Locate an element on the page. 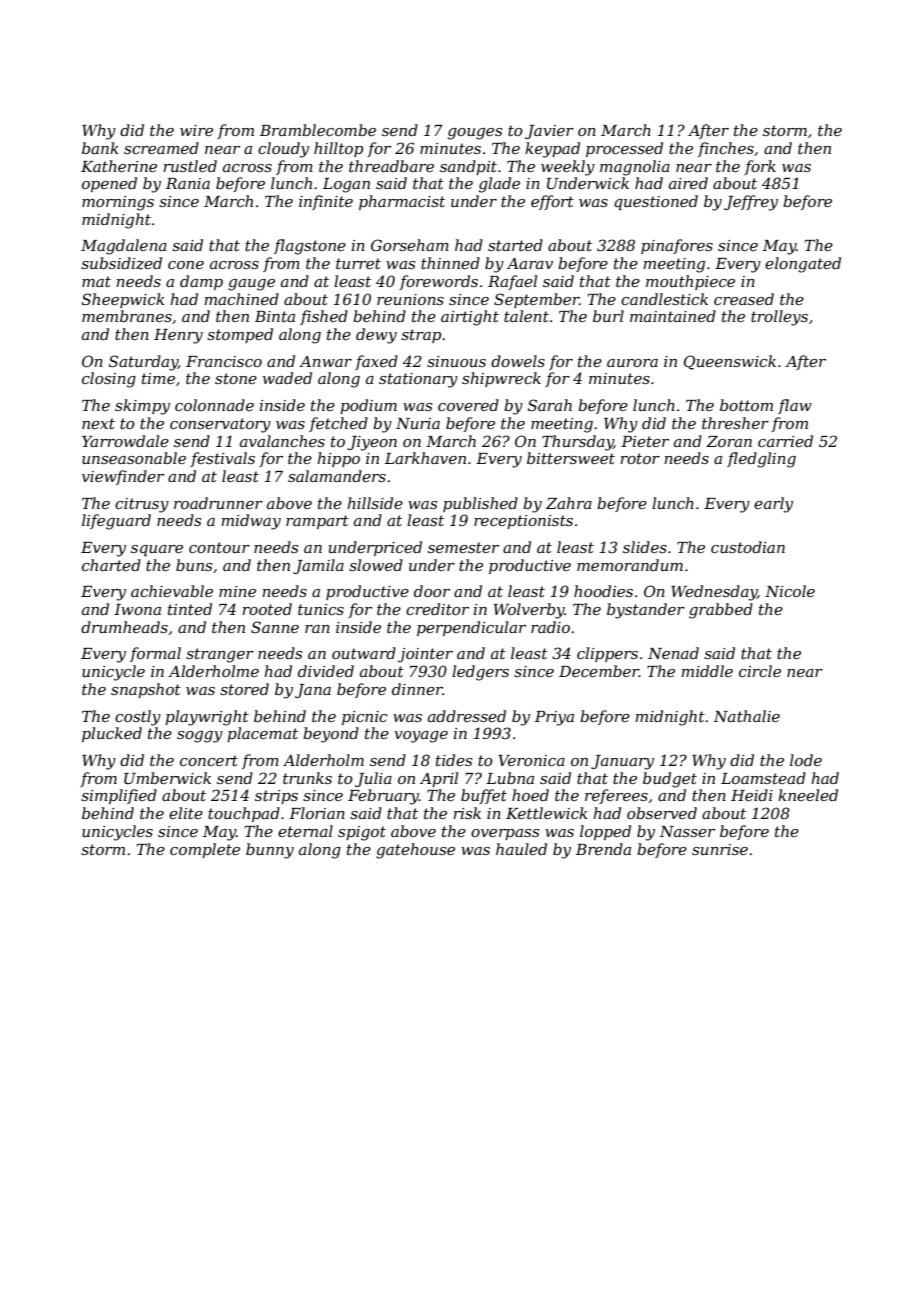 The width and height of the image is (924, 1314). wire is located at coordinates (196, 130).
